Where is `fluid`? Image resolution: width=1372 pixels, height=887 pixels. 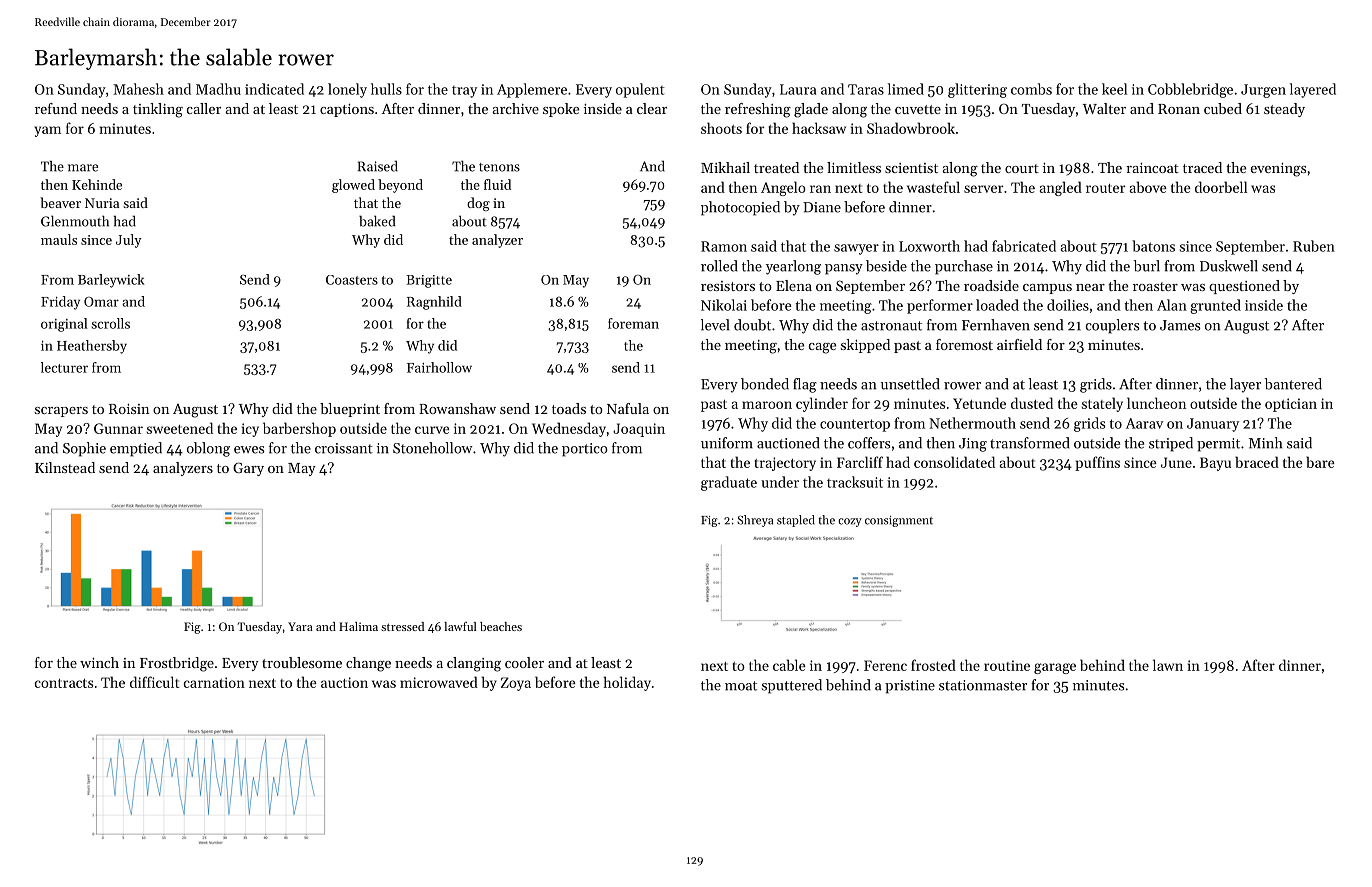
fluid is located at coordinates (497, 184).
